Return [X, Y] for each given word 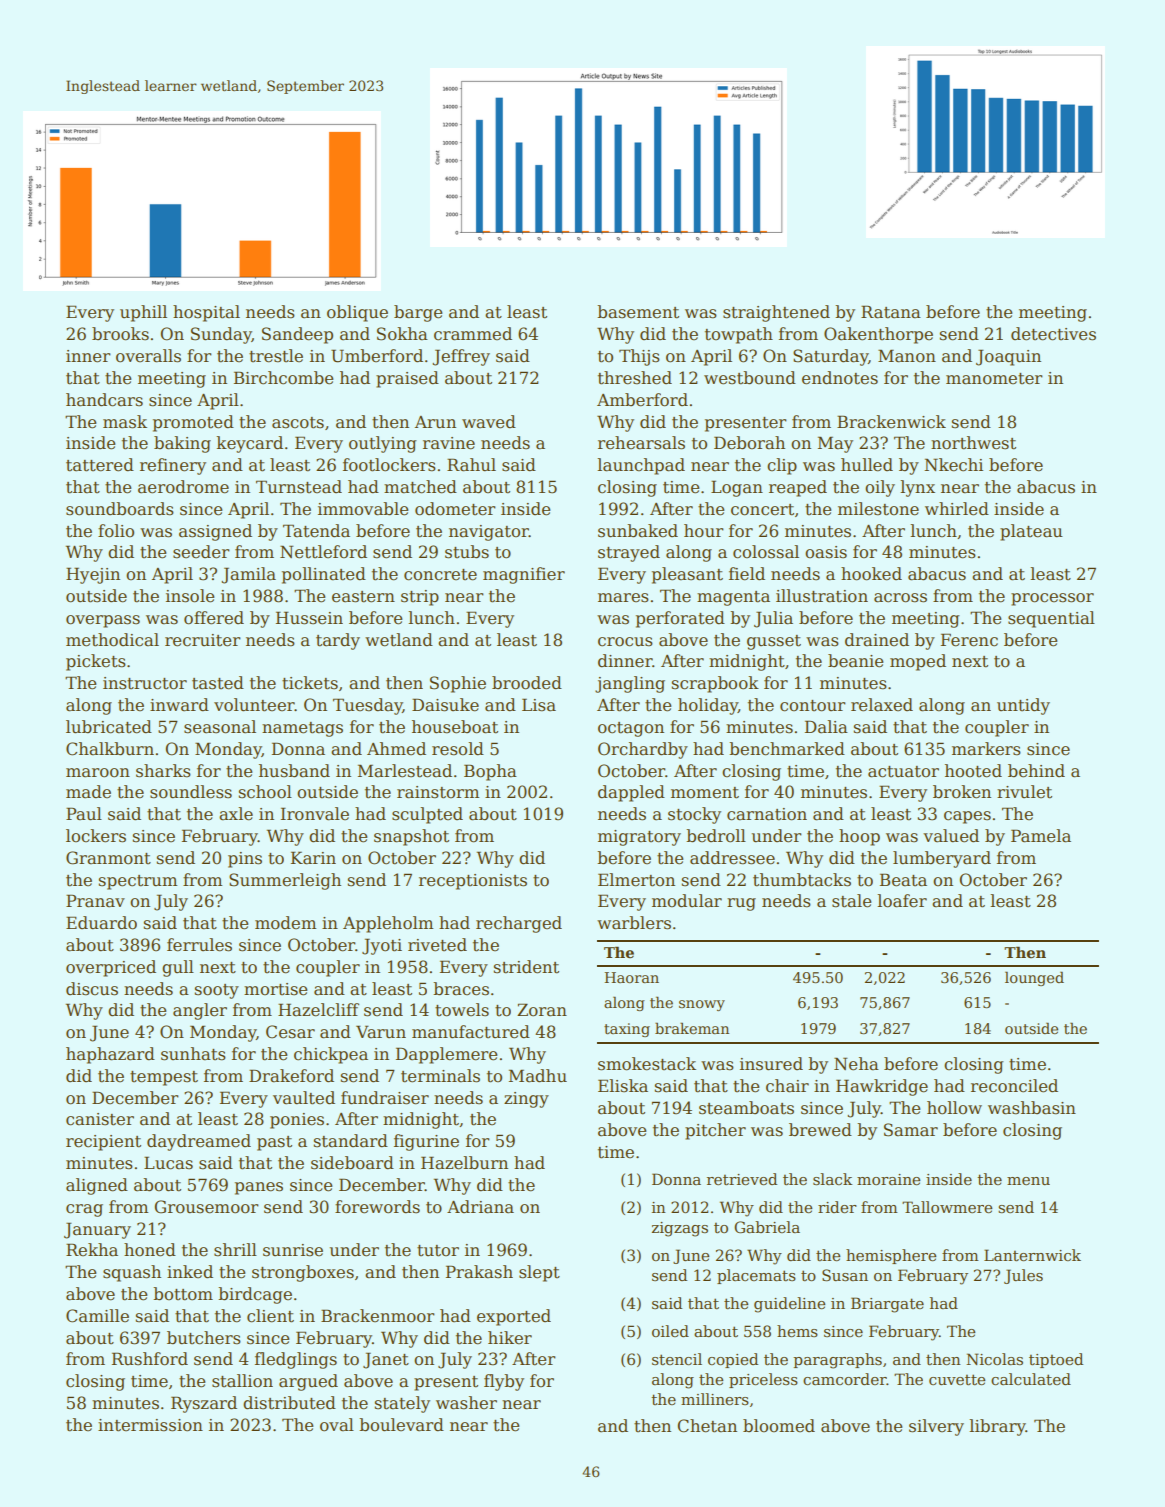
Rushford [150, 1359]
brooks [120, 334]
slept [539, 1273]
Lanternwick [1032, 1255]
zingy [526, 1100]
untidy [1023, 706]
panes [259, 1188]
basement [638, 312]
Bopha [490, 772]
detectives [1053, 334]
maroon [98, 773]
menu [1028, 1181]
